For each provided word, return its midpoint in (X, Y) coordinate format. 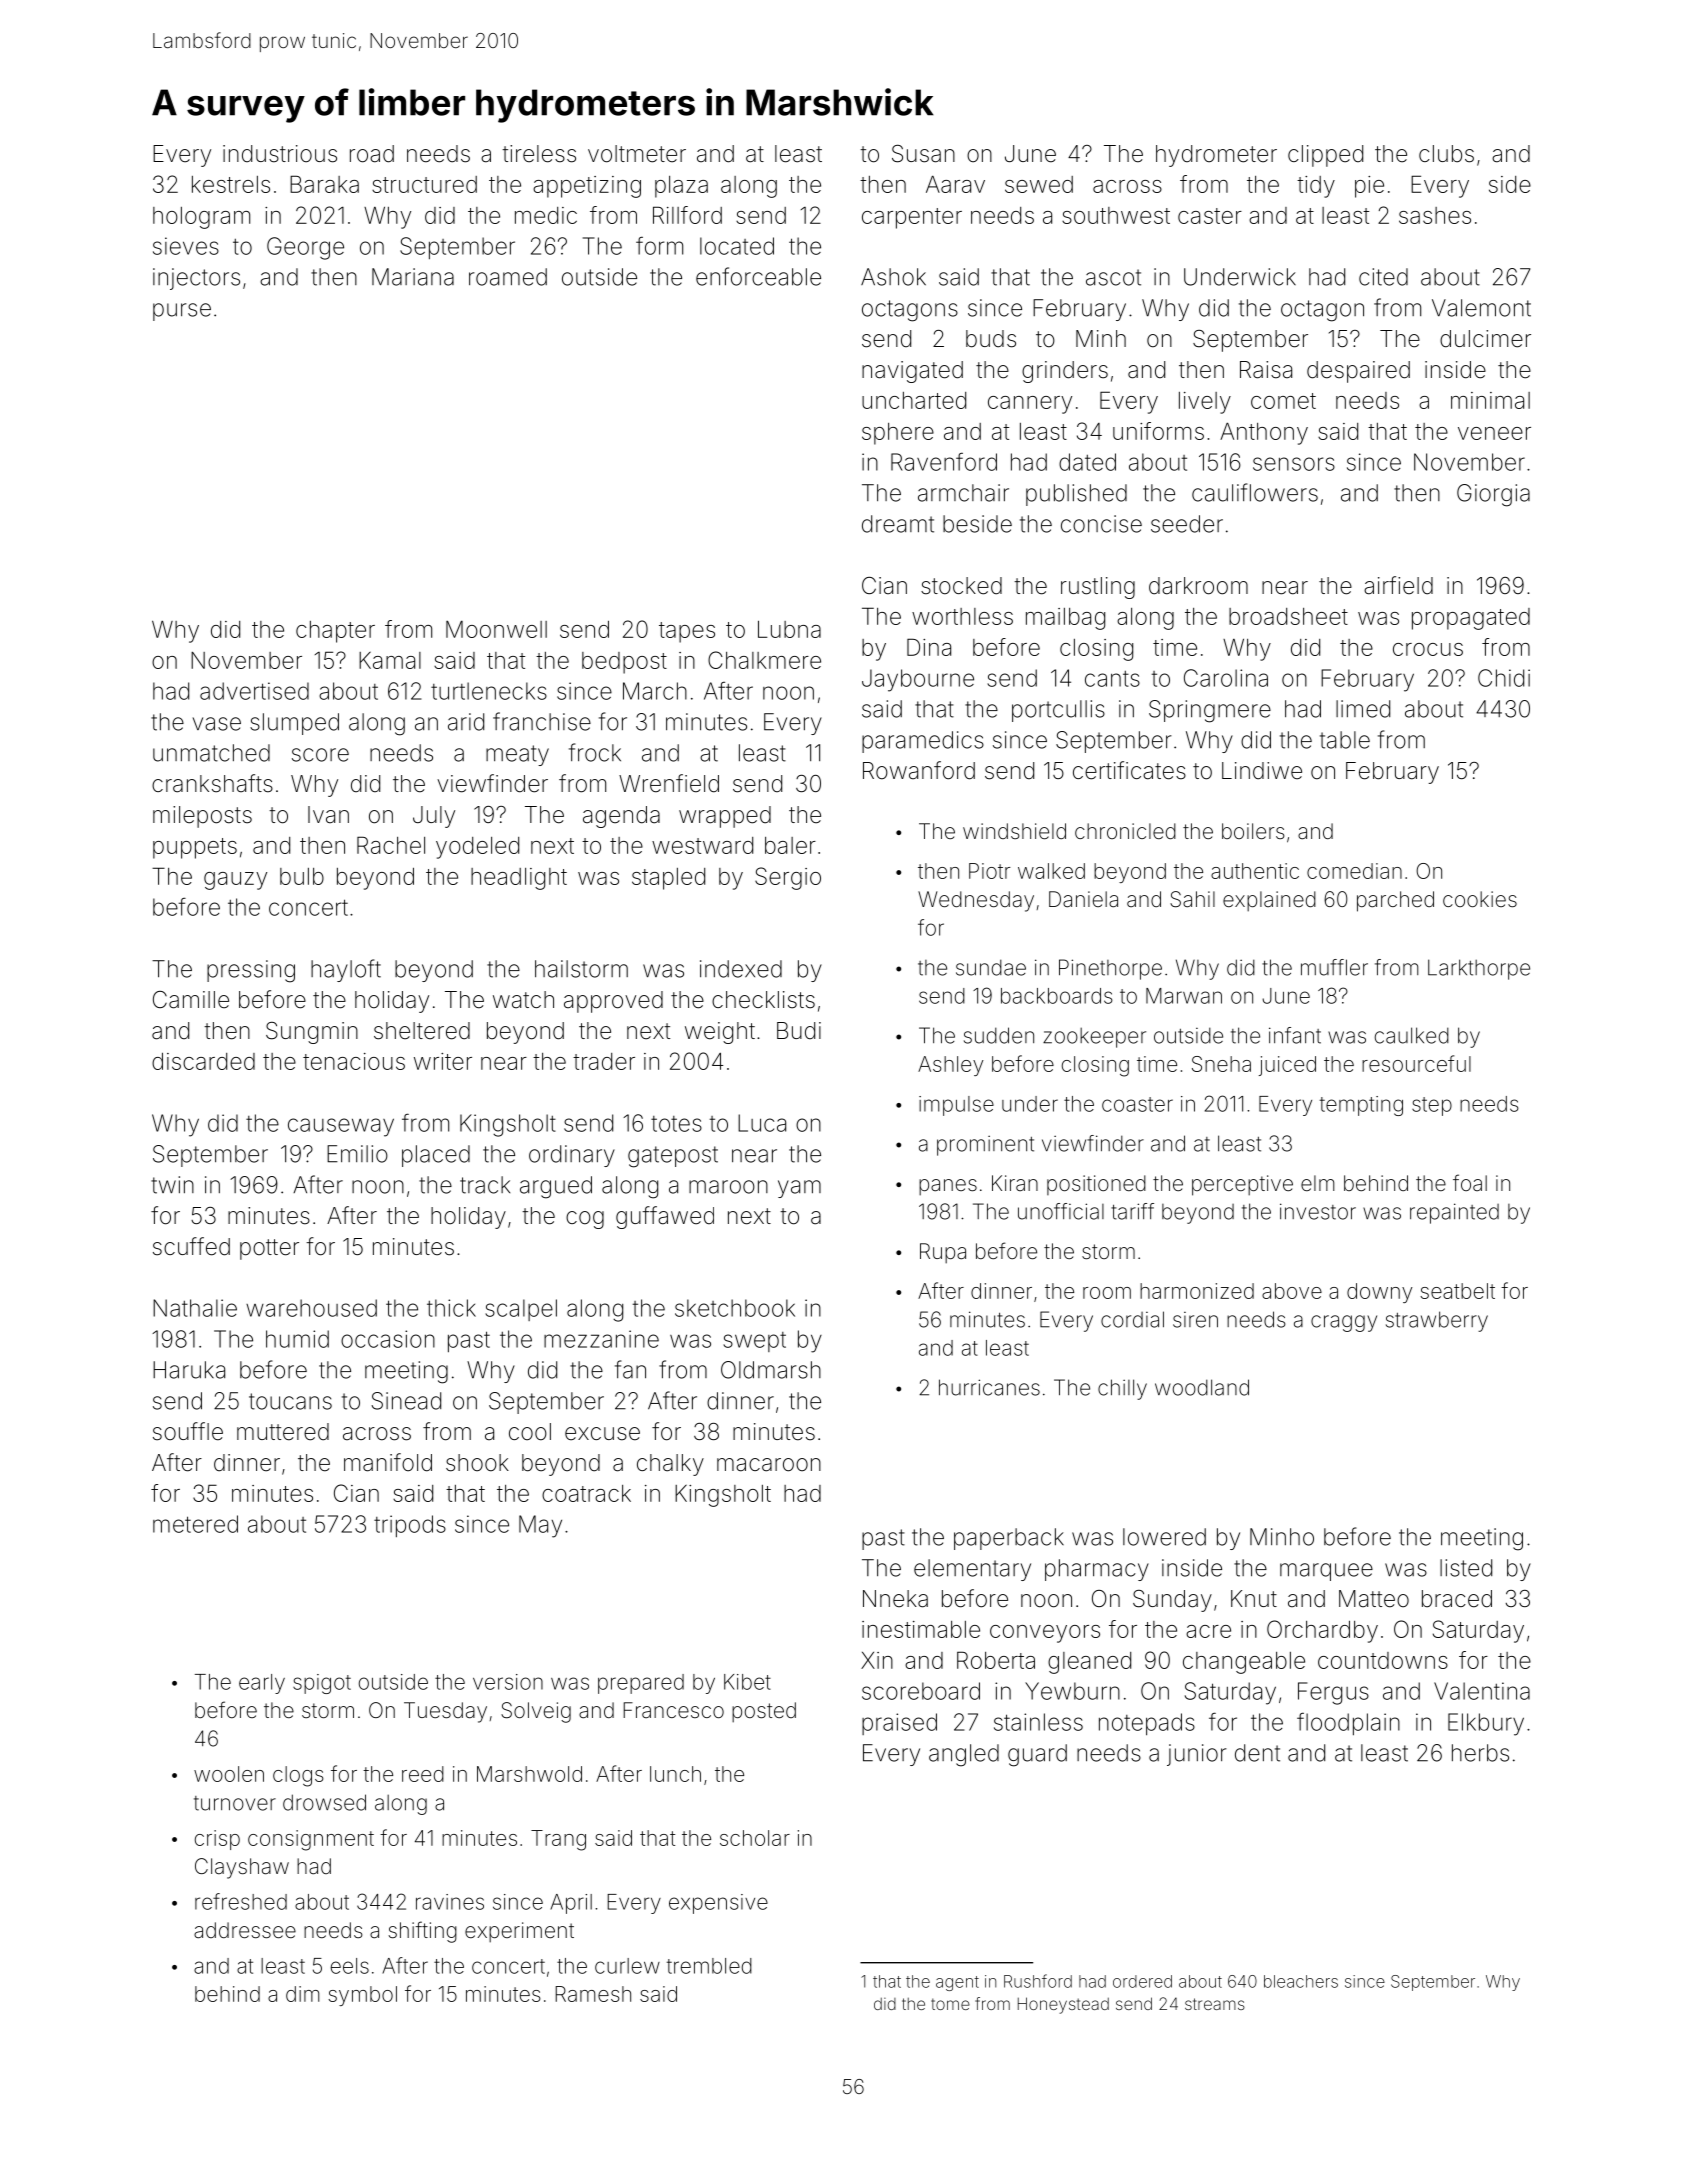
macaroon (769, 1465)
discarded (203, 1061)
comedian (1354, 871)
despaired (1358, 372)
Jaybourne (918, 680)
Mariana (413, 277)
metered (195, 1524)
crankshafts (212, 783)
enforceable (758, 276)
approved (613, 1002)
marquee (1326, 1572)
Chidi (1504, 678)
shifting (422, 1932)
